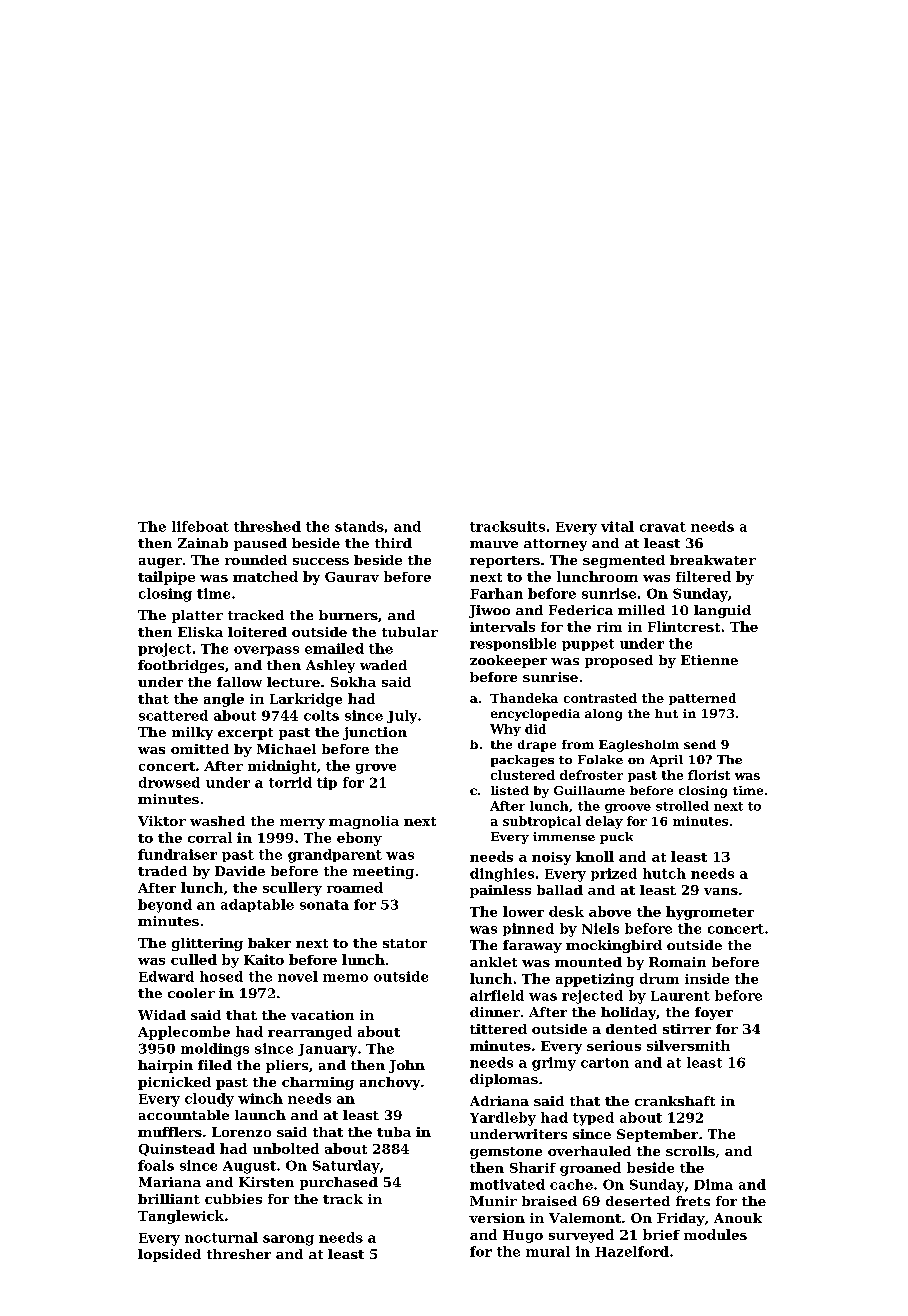 The height and width of the screenshot is (1316, 908). What do you see at coordinates (502, 626) in the screenshot?
I see `intervals` at bounding box center [502, 626].
